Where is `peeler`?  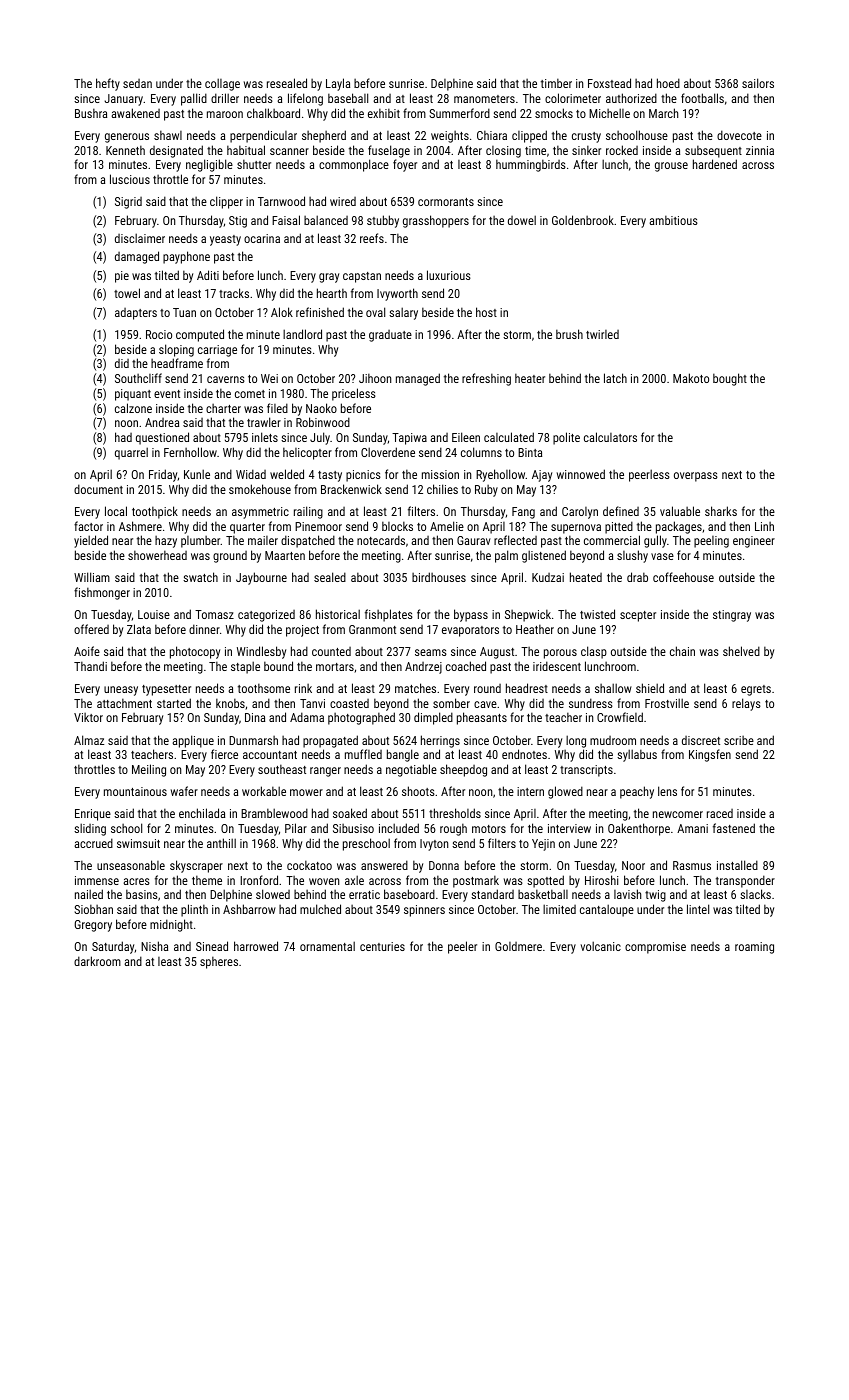 peeler is located at coordinates (462, 947).
